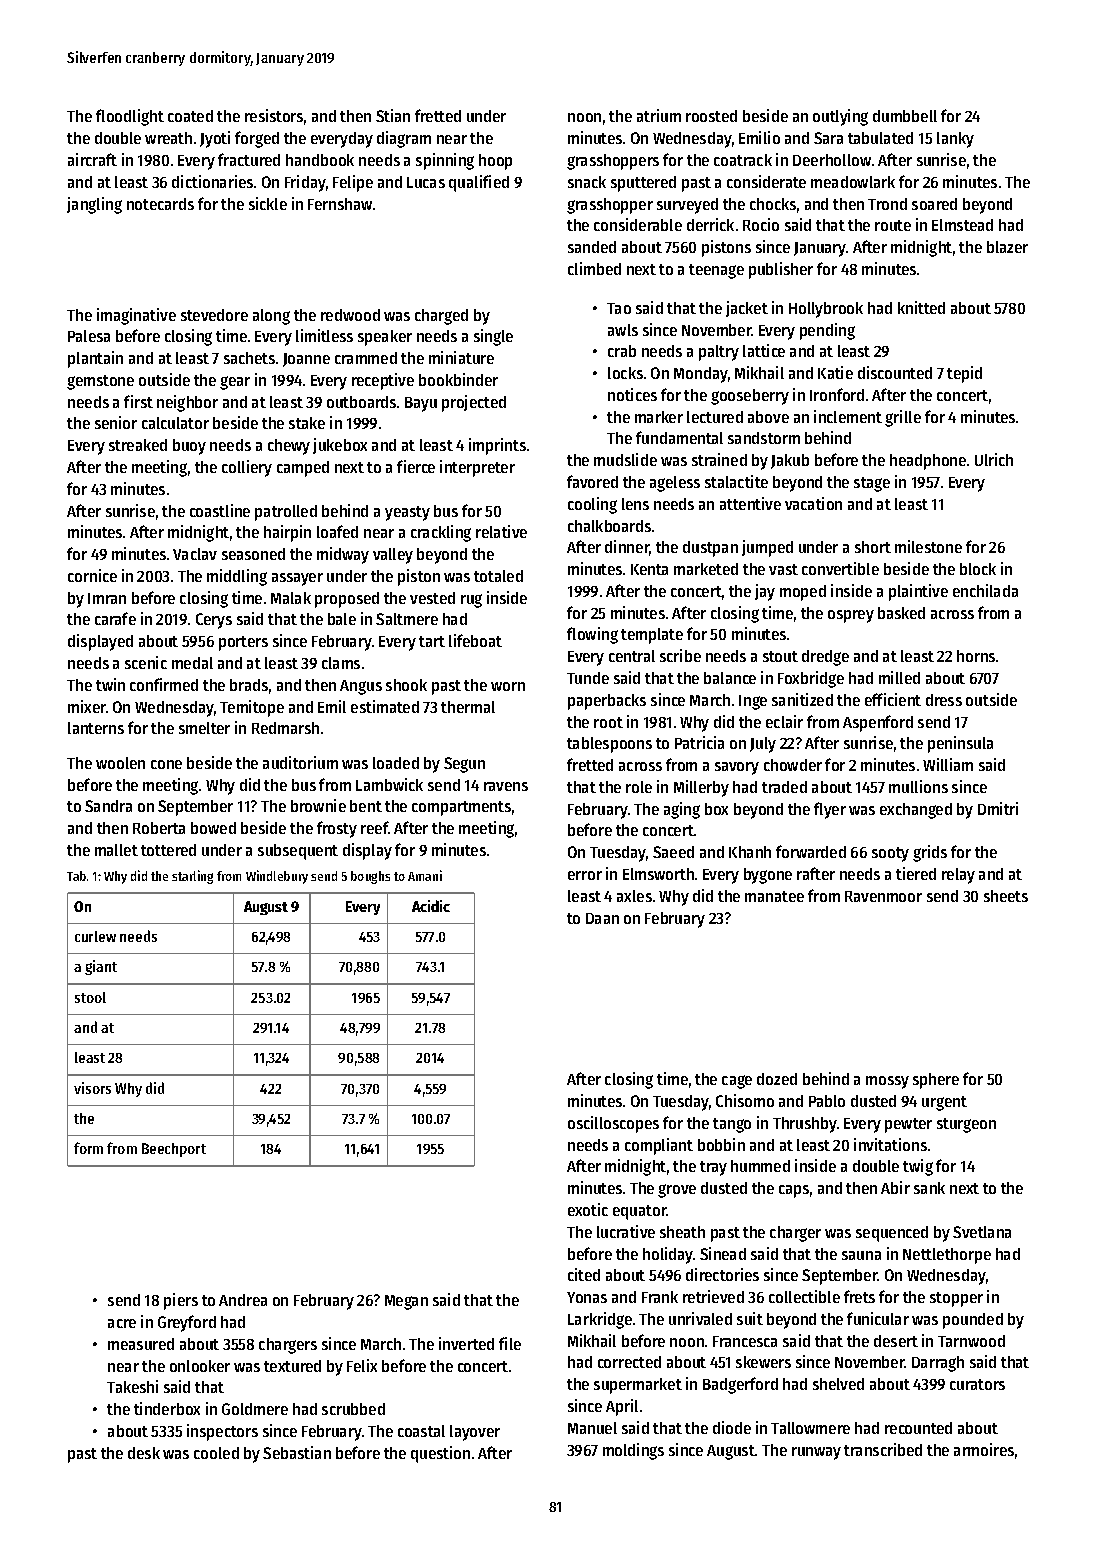 The image size is (1099, 1555). What do you see at coordinates (1006, 896) in the page?
I see `sheets` at bounding box center [1006, 896].
